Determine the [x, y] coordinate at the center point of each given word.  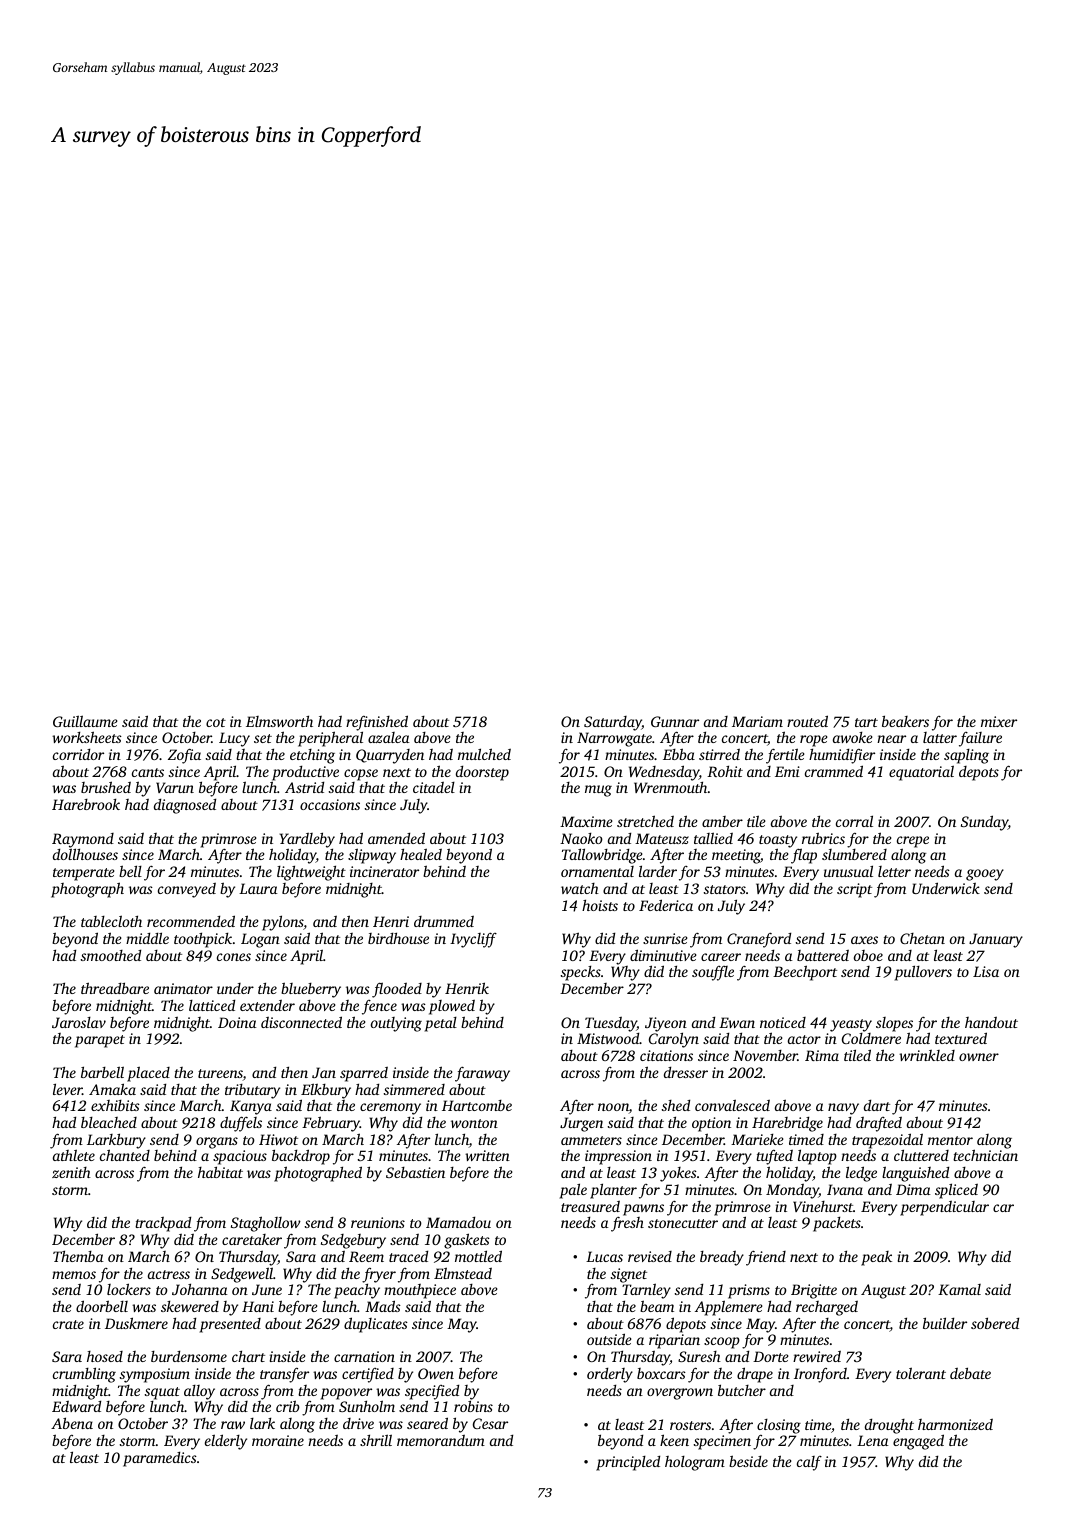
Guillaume [85, 721]
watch [580, 888]
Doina [237, 1022]
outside [609, 1339]
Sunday [984, 823]
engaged [918, 1442]
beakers [905, 721]
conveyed [187, 890]
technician [985, 1155]
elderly [226, 1442]
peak [876, 1258]
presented [230, 1325]
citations [666, 1055]
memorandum [441, 1440]
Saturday [613, 723]
